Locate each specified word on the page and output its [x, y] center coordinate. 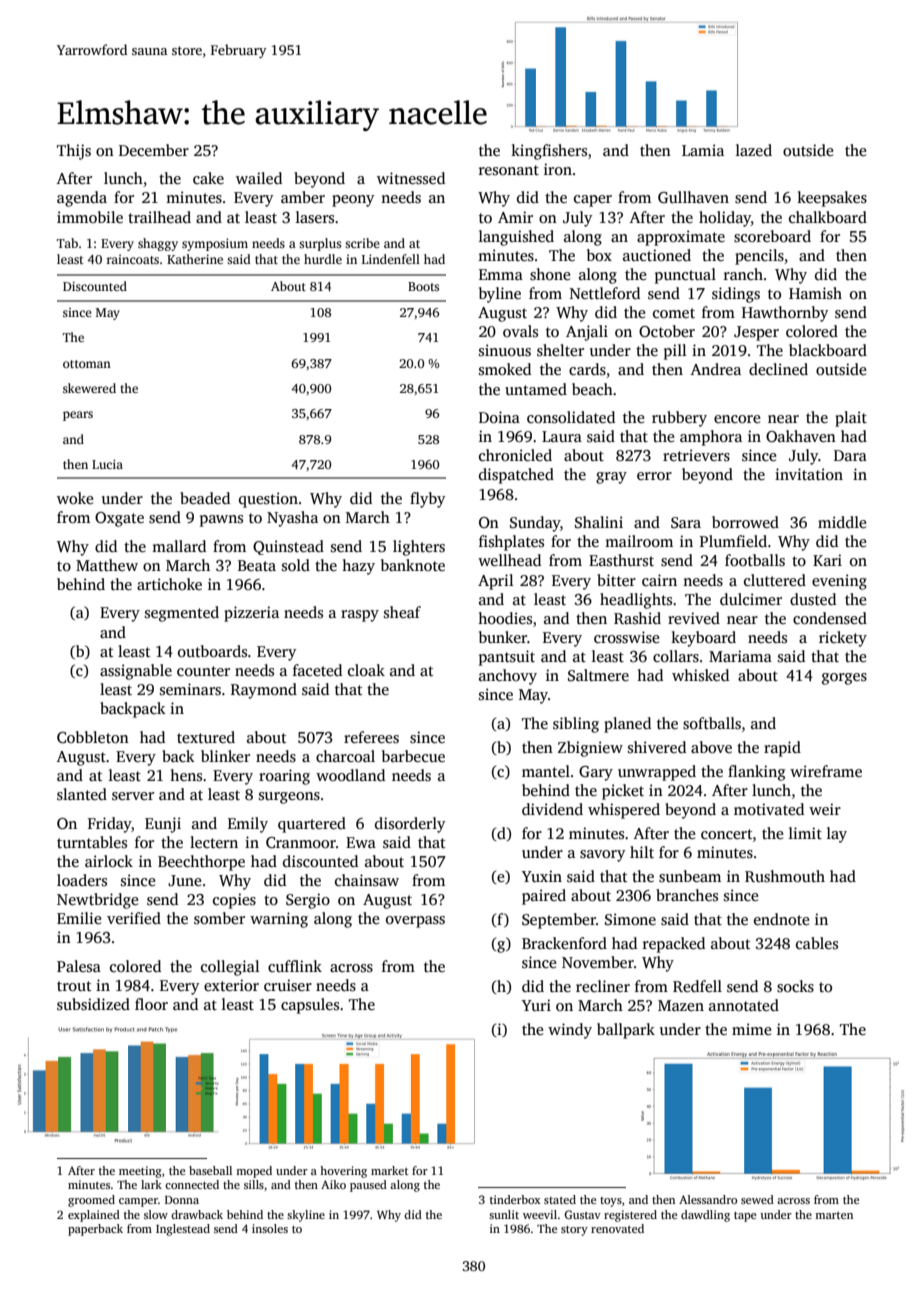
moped [254, 1172]
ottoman [87, 364]
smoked [505, 369]
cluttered [775, 580]
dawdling [705, 1216]
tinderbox [515, 1199]
